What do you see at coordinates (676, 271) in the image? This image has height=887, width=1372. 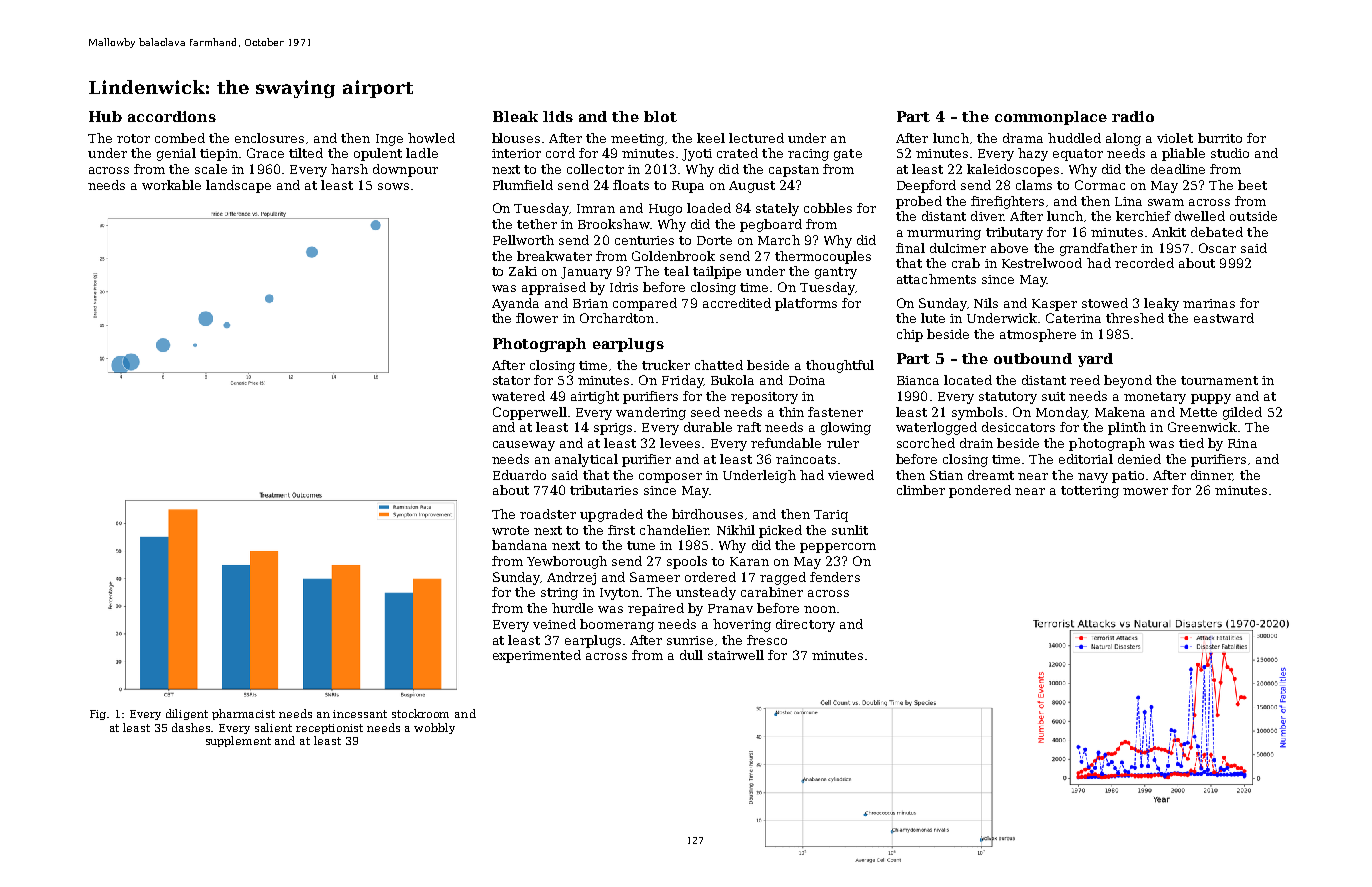 I see `teal` at bounding box center [676, 271].
